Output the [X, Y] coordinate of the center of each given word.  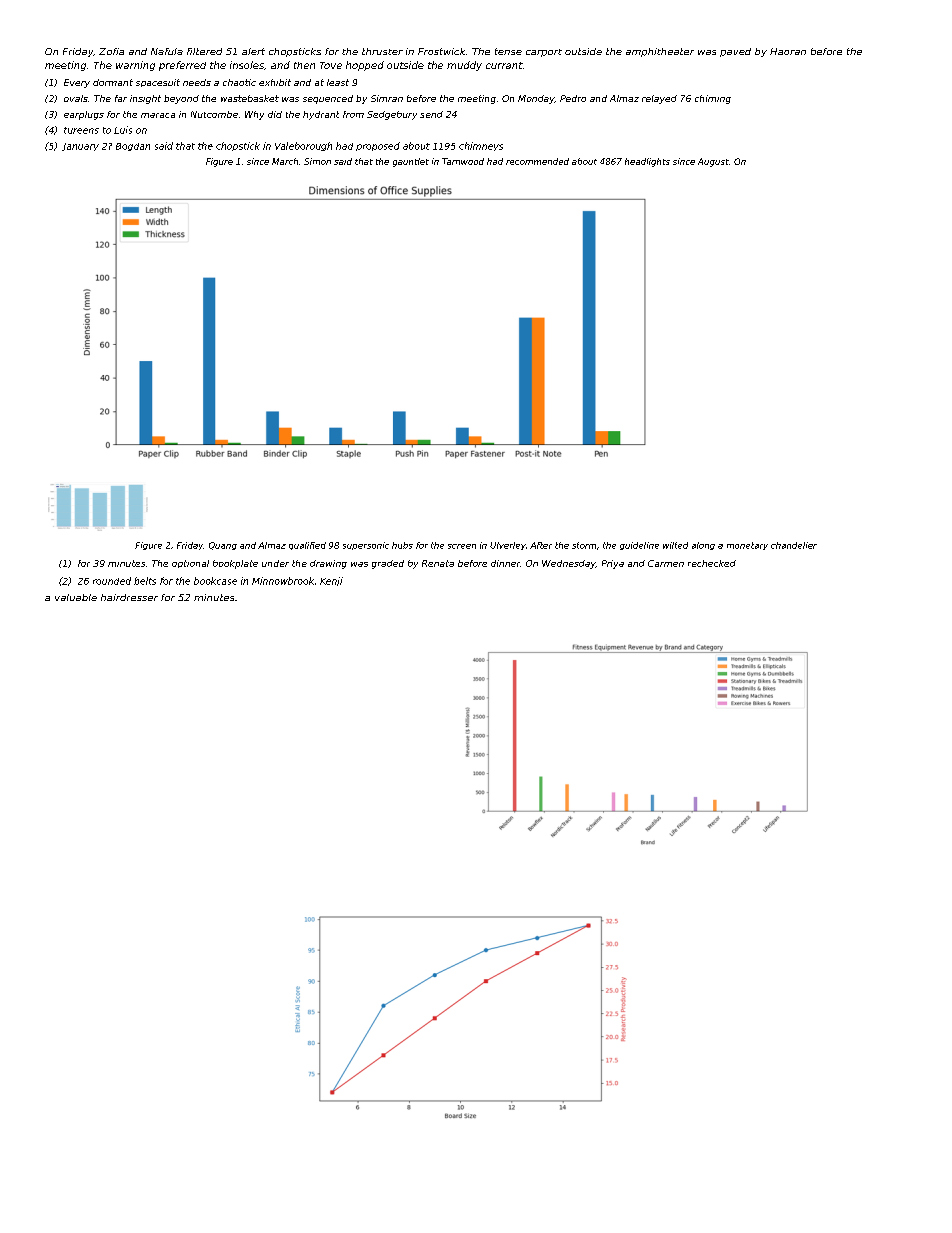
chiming [713, 99]
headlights [647, 162]
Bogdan [133, 147]
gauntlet [411, 162]
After [541, 545]
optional [190, 564]
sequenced [328, 99]
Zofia [111, 51]
